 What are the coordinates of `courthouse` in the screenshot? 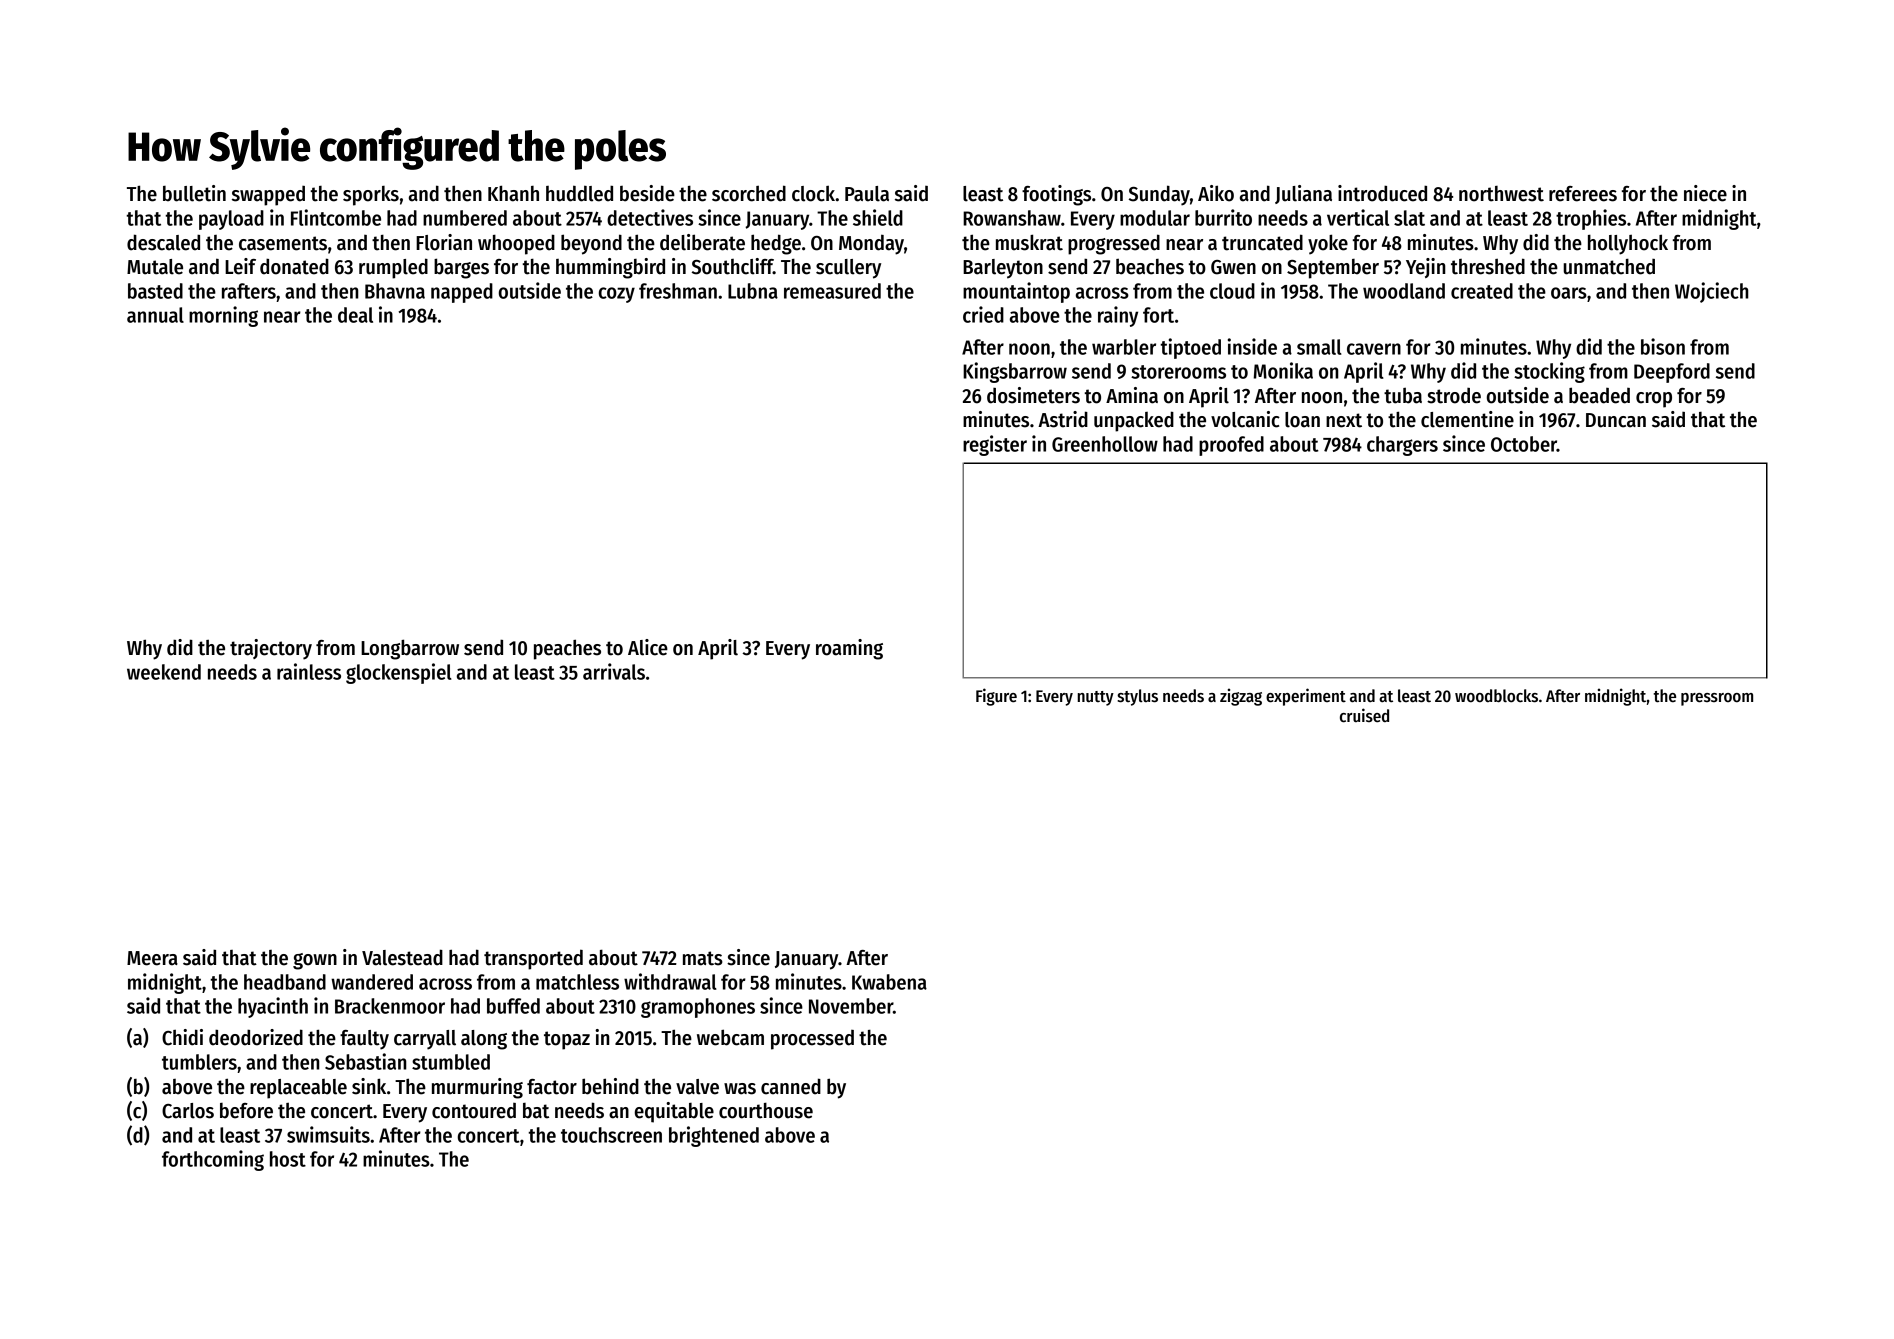 It's located at (766, 1110).
